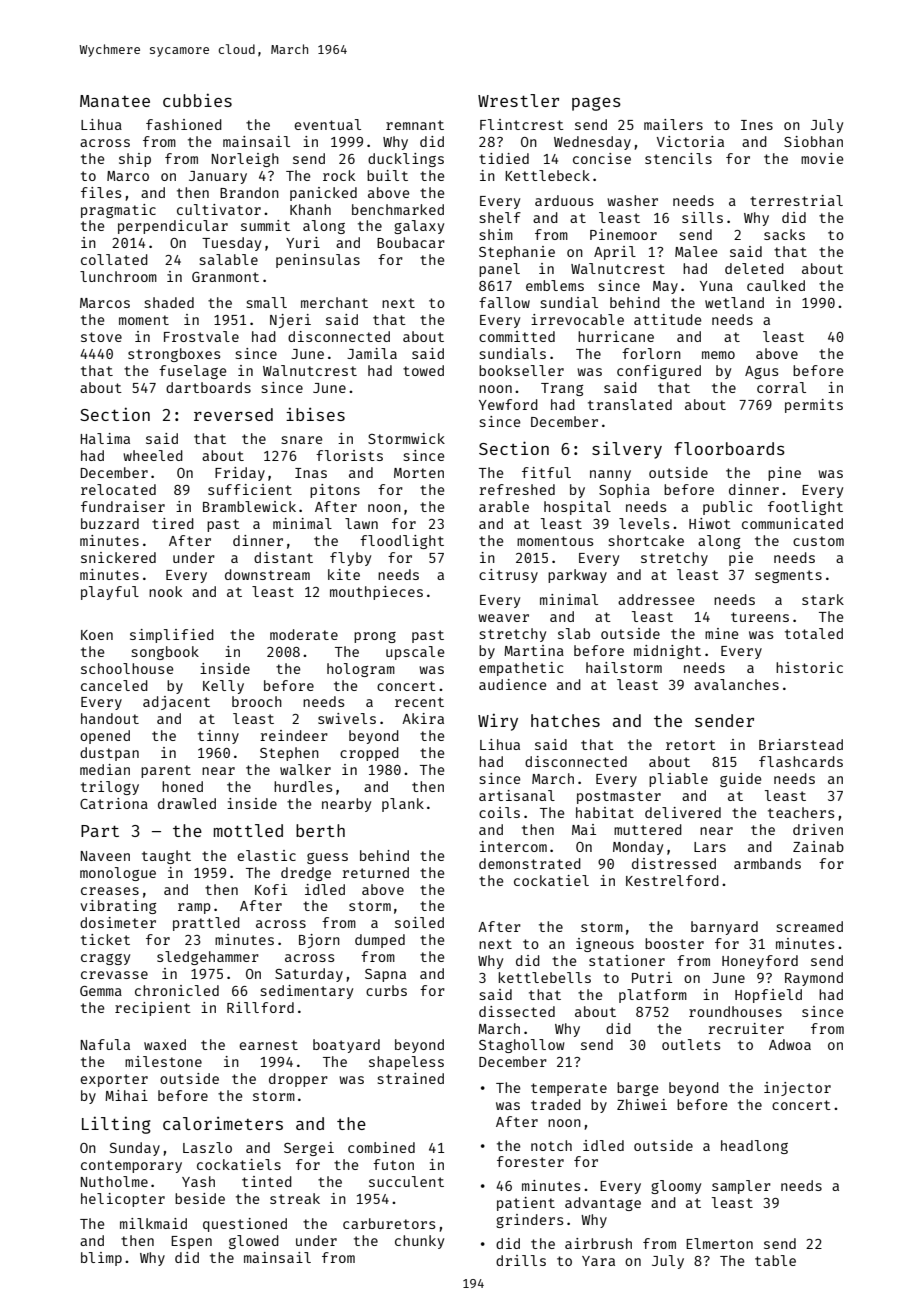 The height and width of the screenshot is (1308, 924). Describe the element at coordinates (775, 1260) in the screenshot. I see `table` at that location.
